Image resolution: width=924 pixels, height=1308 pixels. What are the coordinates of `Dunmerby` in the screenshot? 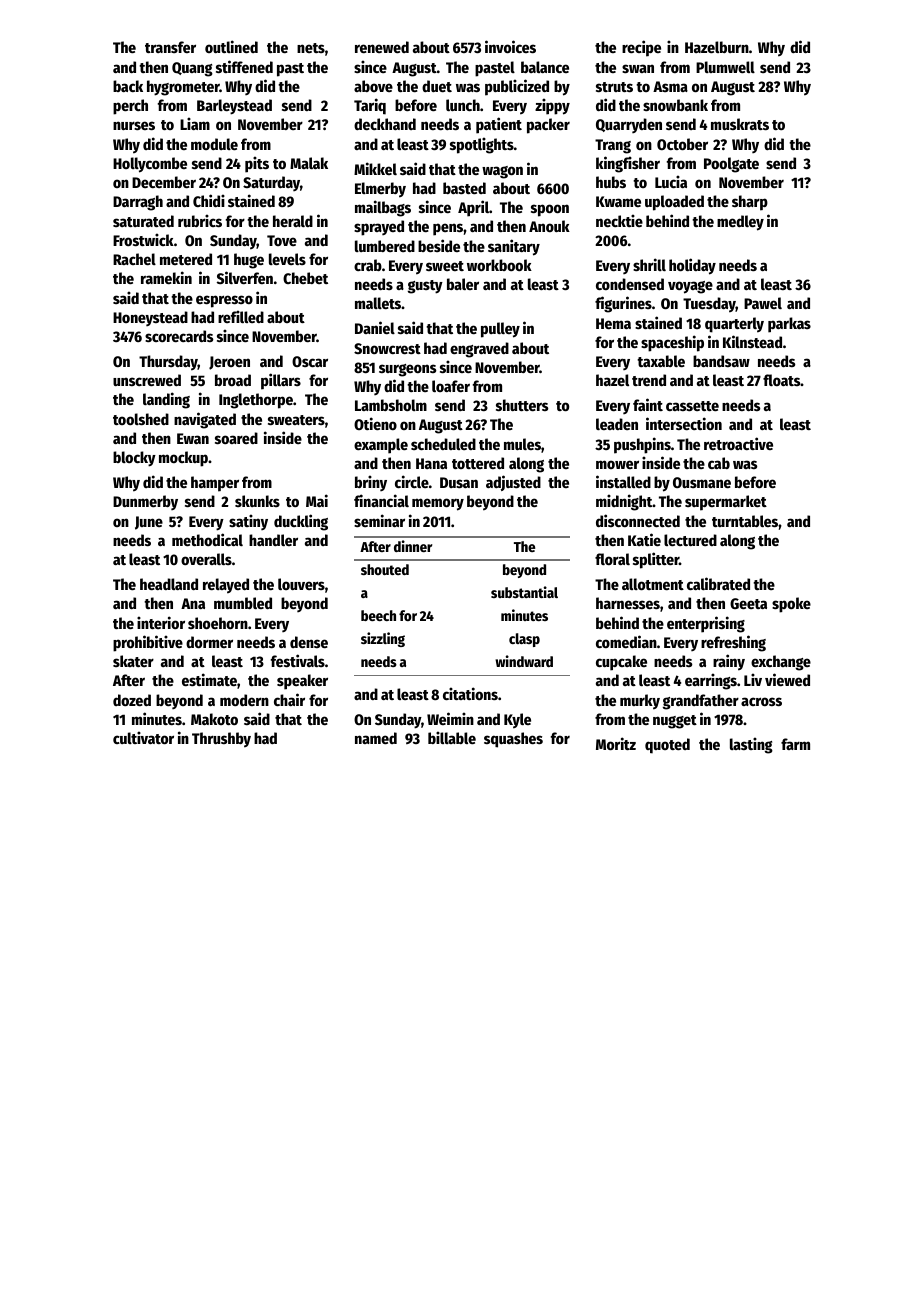 It's located at (145, 502).
